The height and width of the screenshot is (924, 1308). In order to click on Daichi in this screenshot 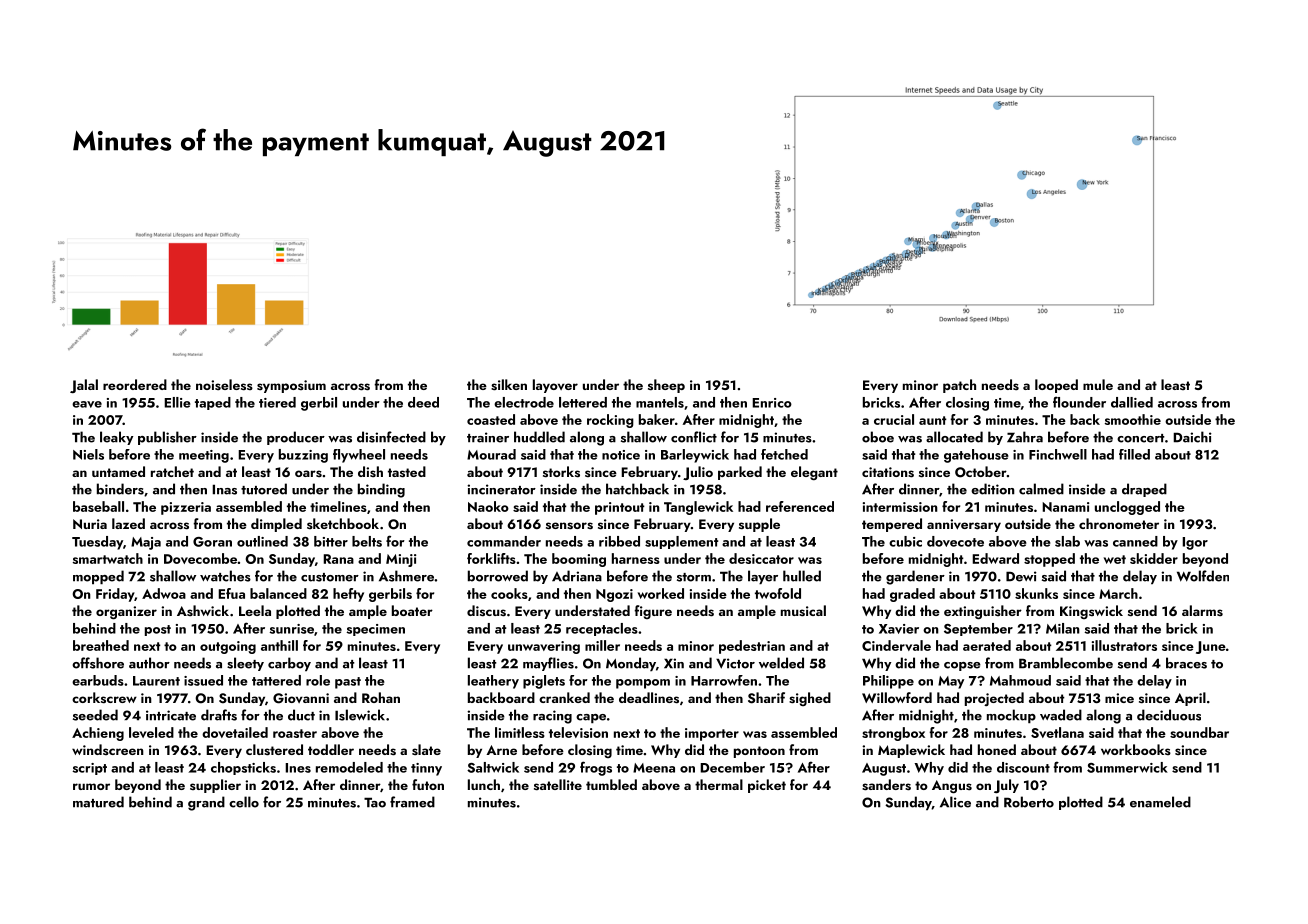, I will do `click(1192, 437)`.
